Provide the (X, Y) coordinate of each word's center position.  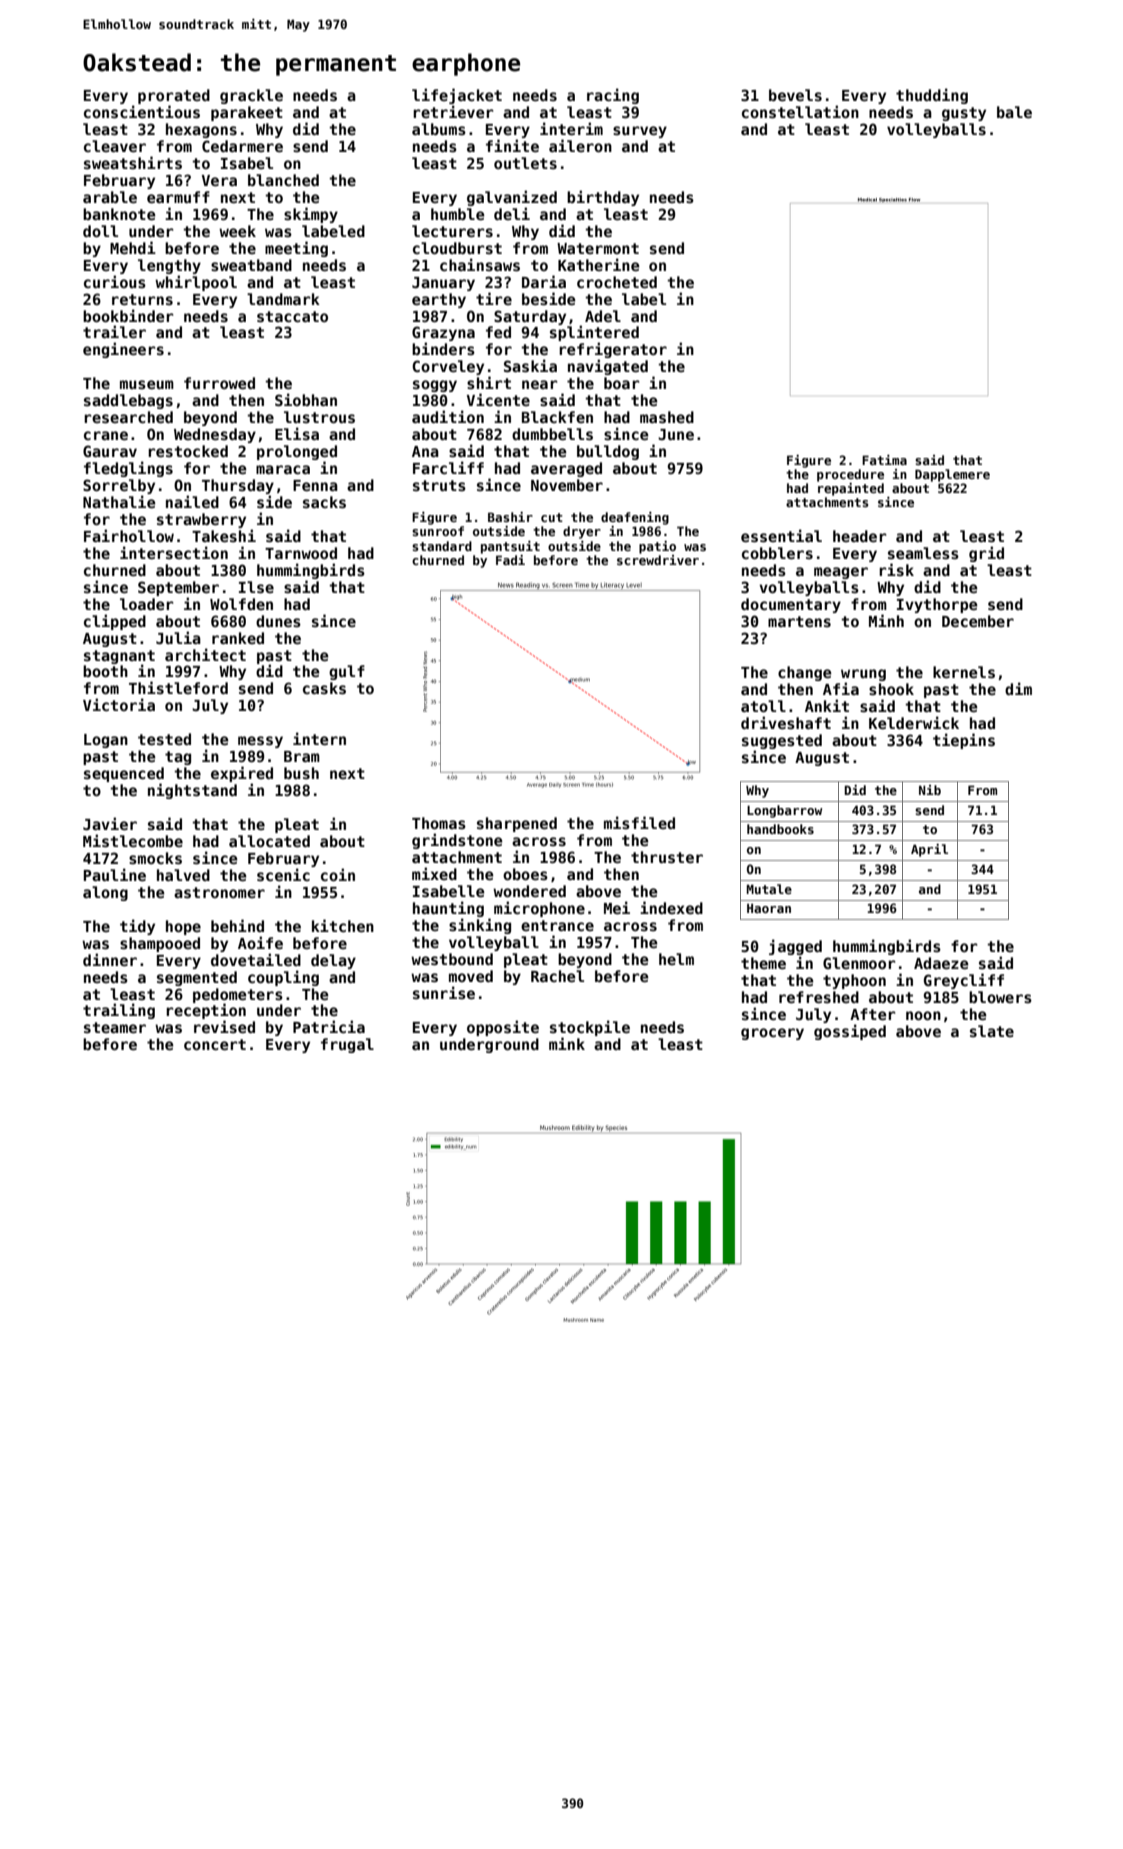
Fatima (884, 460)
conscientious (142, 111)
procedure (850, 475)
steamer (115, 1027)
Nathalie (119, 501)
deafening (635, 518)
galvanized (512, 198)
